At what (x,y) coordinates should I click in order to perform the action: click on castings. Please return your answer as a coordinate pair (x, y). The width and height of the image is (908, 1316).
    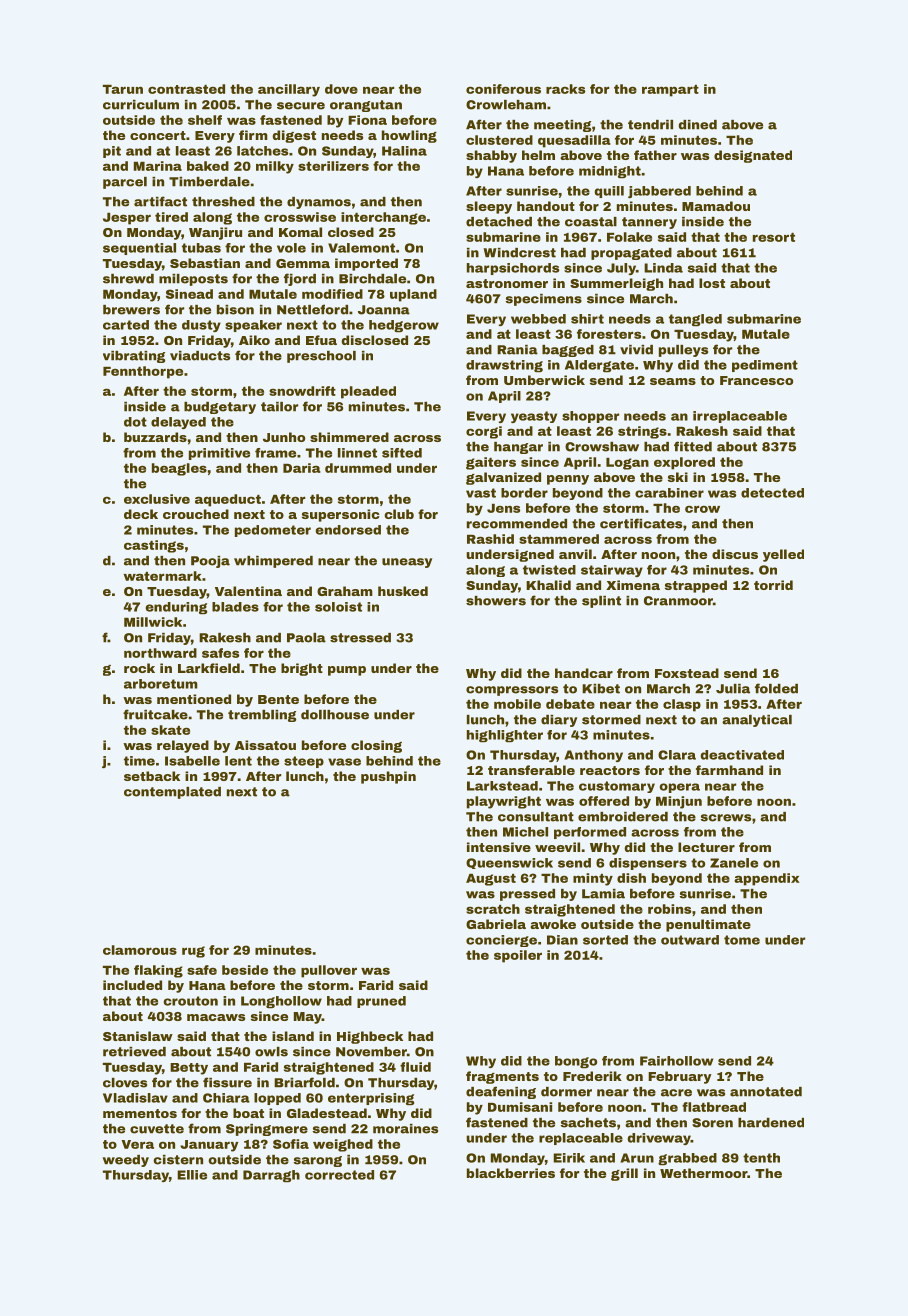
    Looking at the image, I should click on (154, 546).
